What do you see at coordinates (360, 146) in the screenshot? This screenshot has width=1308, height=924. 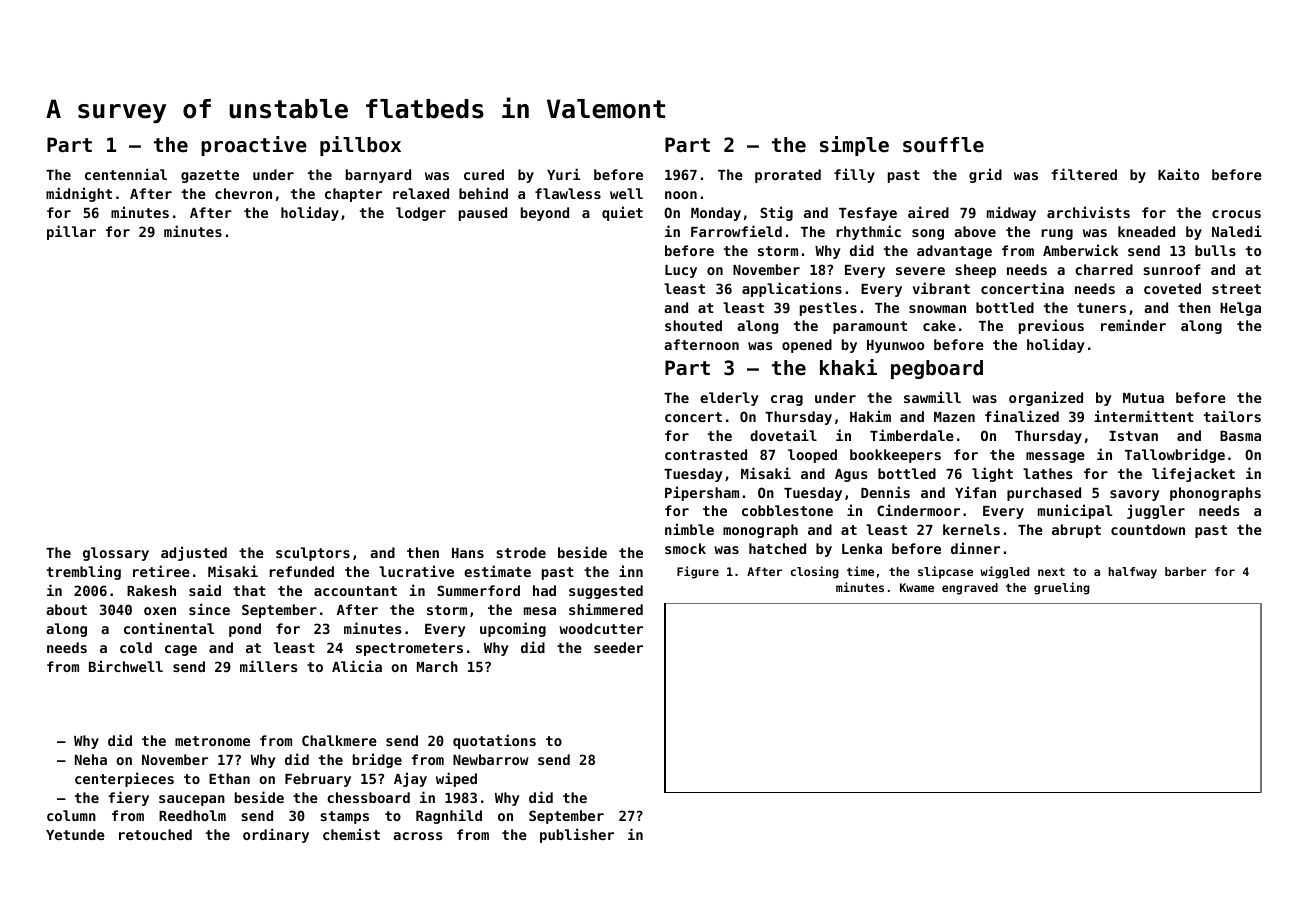 I see `pillbox` at bounding box center [360, 146].
